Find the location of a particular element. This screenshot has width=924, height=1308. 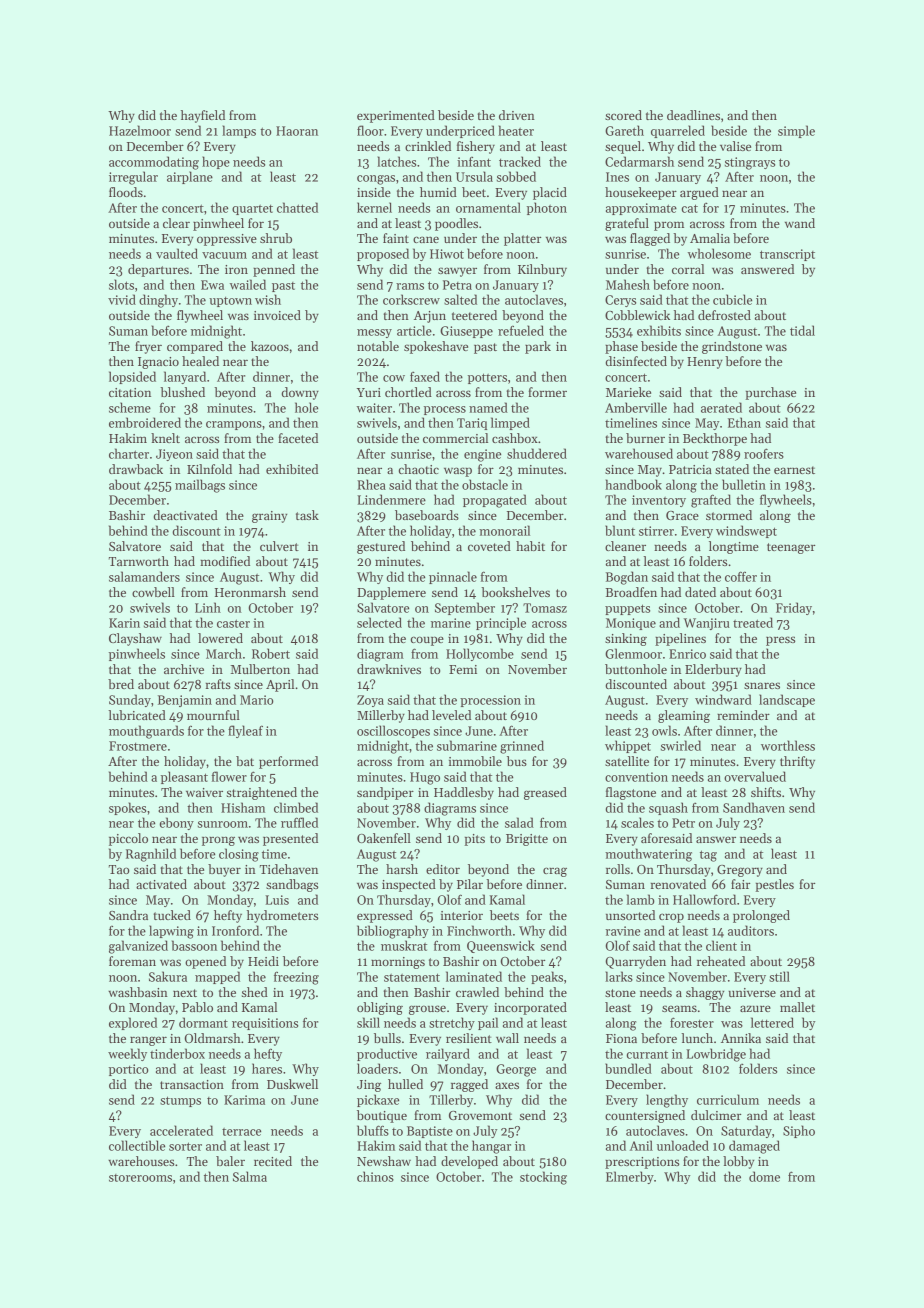

transcript is located at coordinates (787, 255).
